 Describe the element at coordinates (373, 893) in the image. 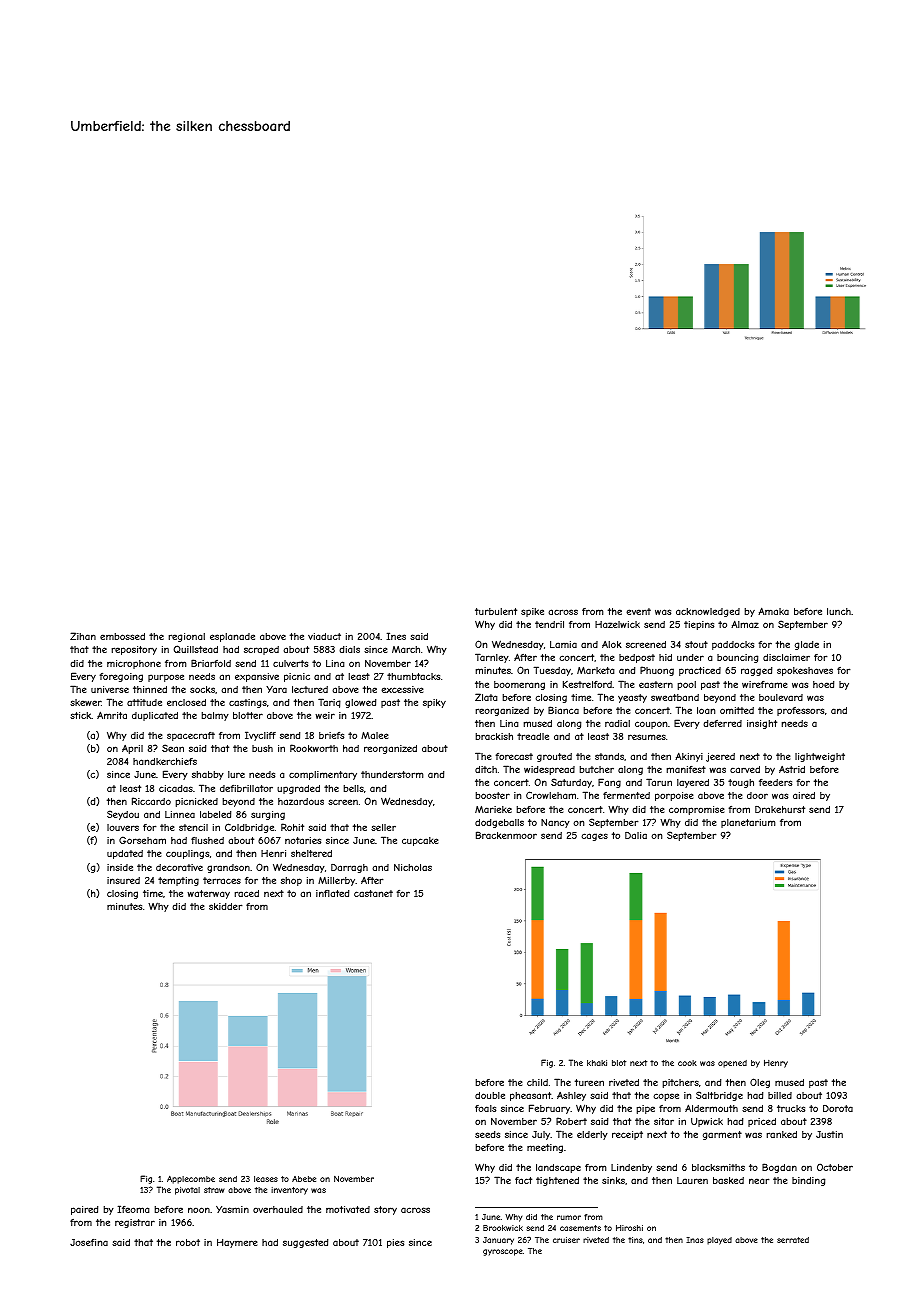

I see `castanet` at that location.
